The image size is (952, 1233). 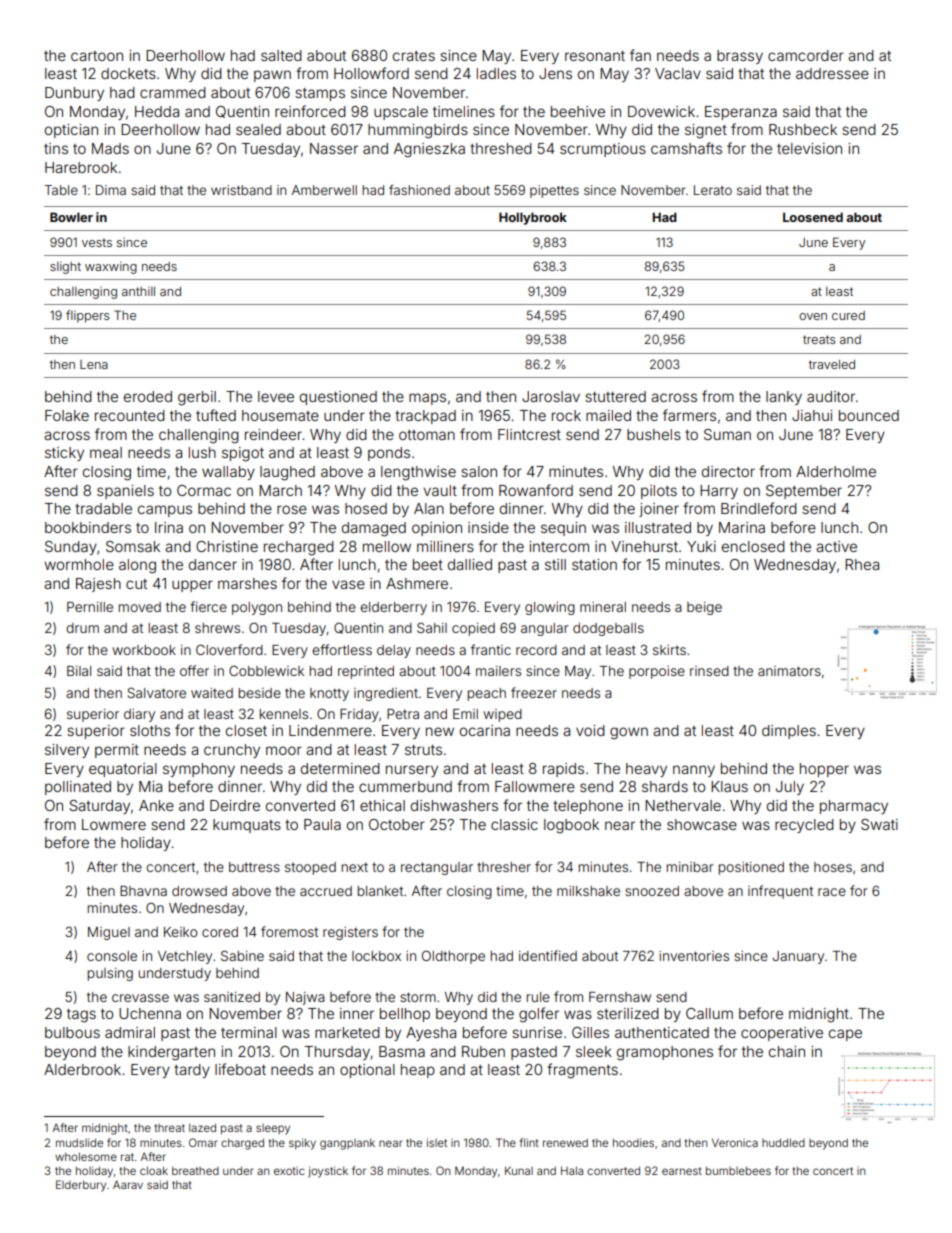 What do you see at coordinates (504, 867) in the document?
I see `thresher` at bounding box center [504, 867].
